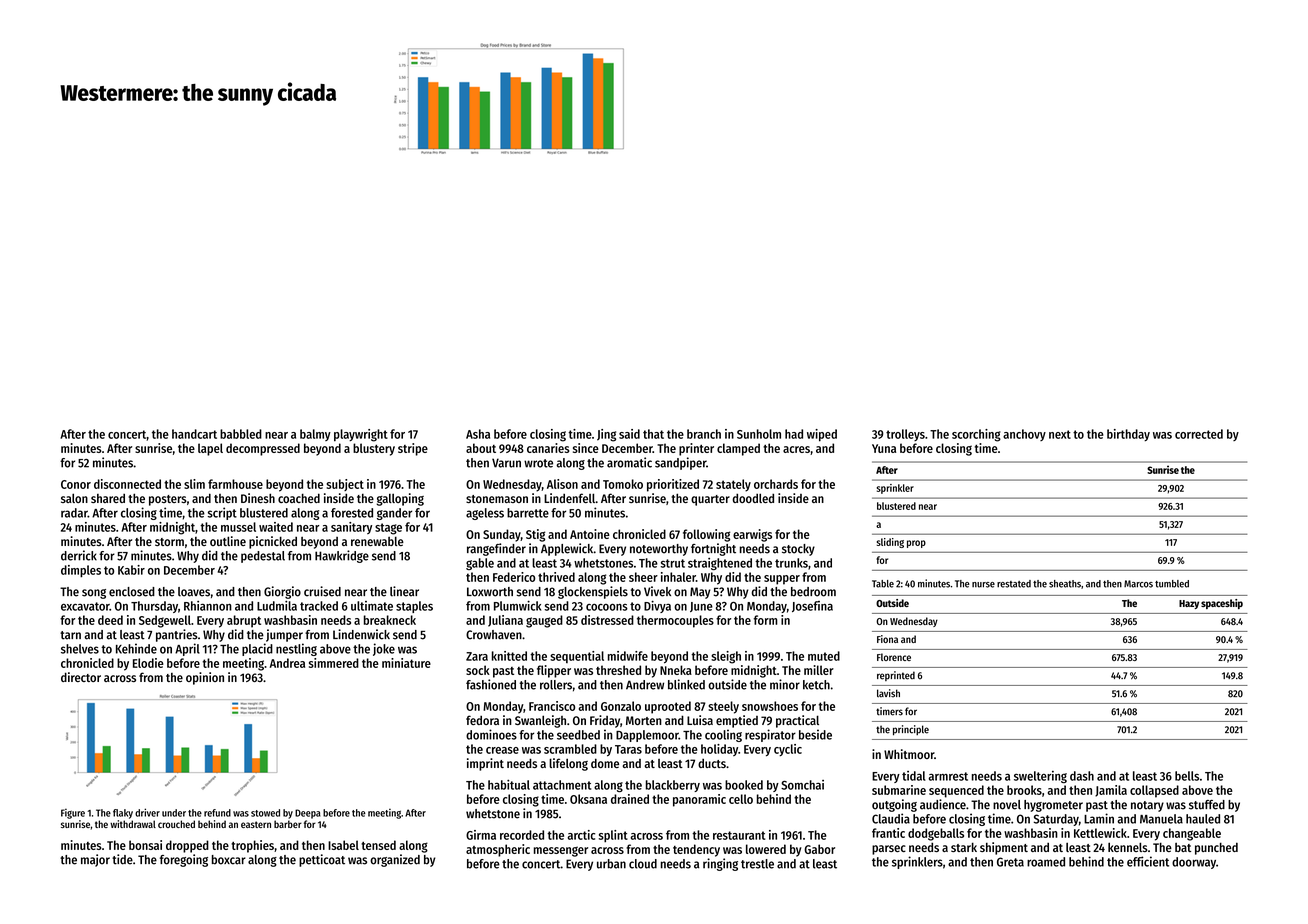  What do you see at coordinates (567, 549) in the screenshot?
I see `Applewick` at bounding box center [567, 549].
